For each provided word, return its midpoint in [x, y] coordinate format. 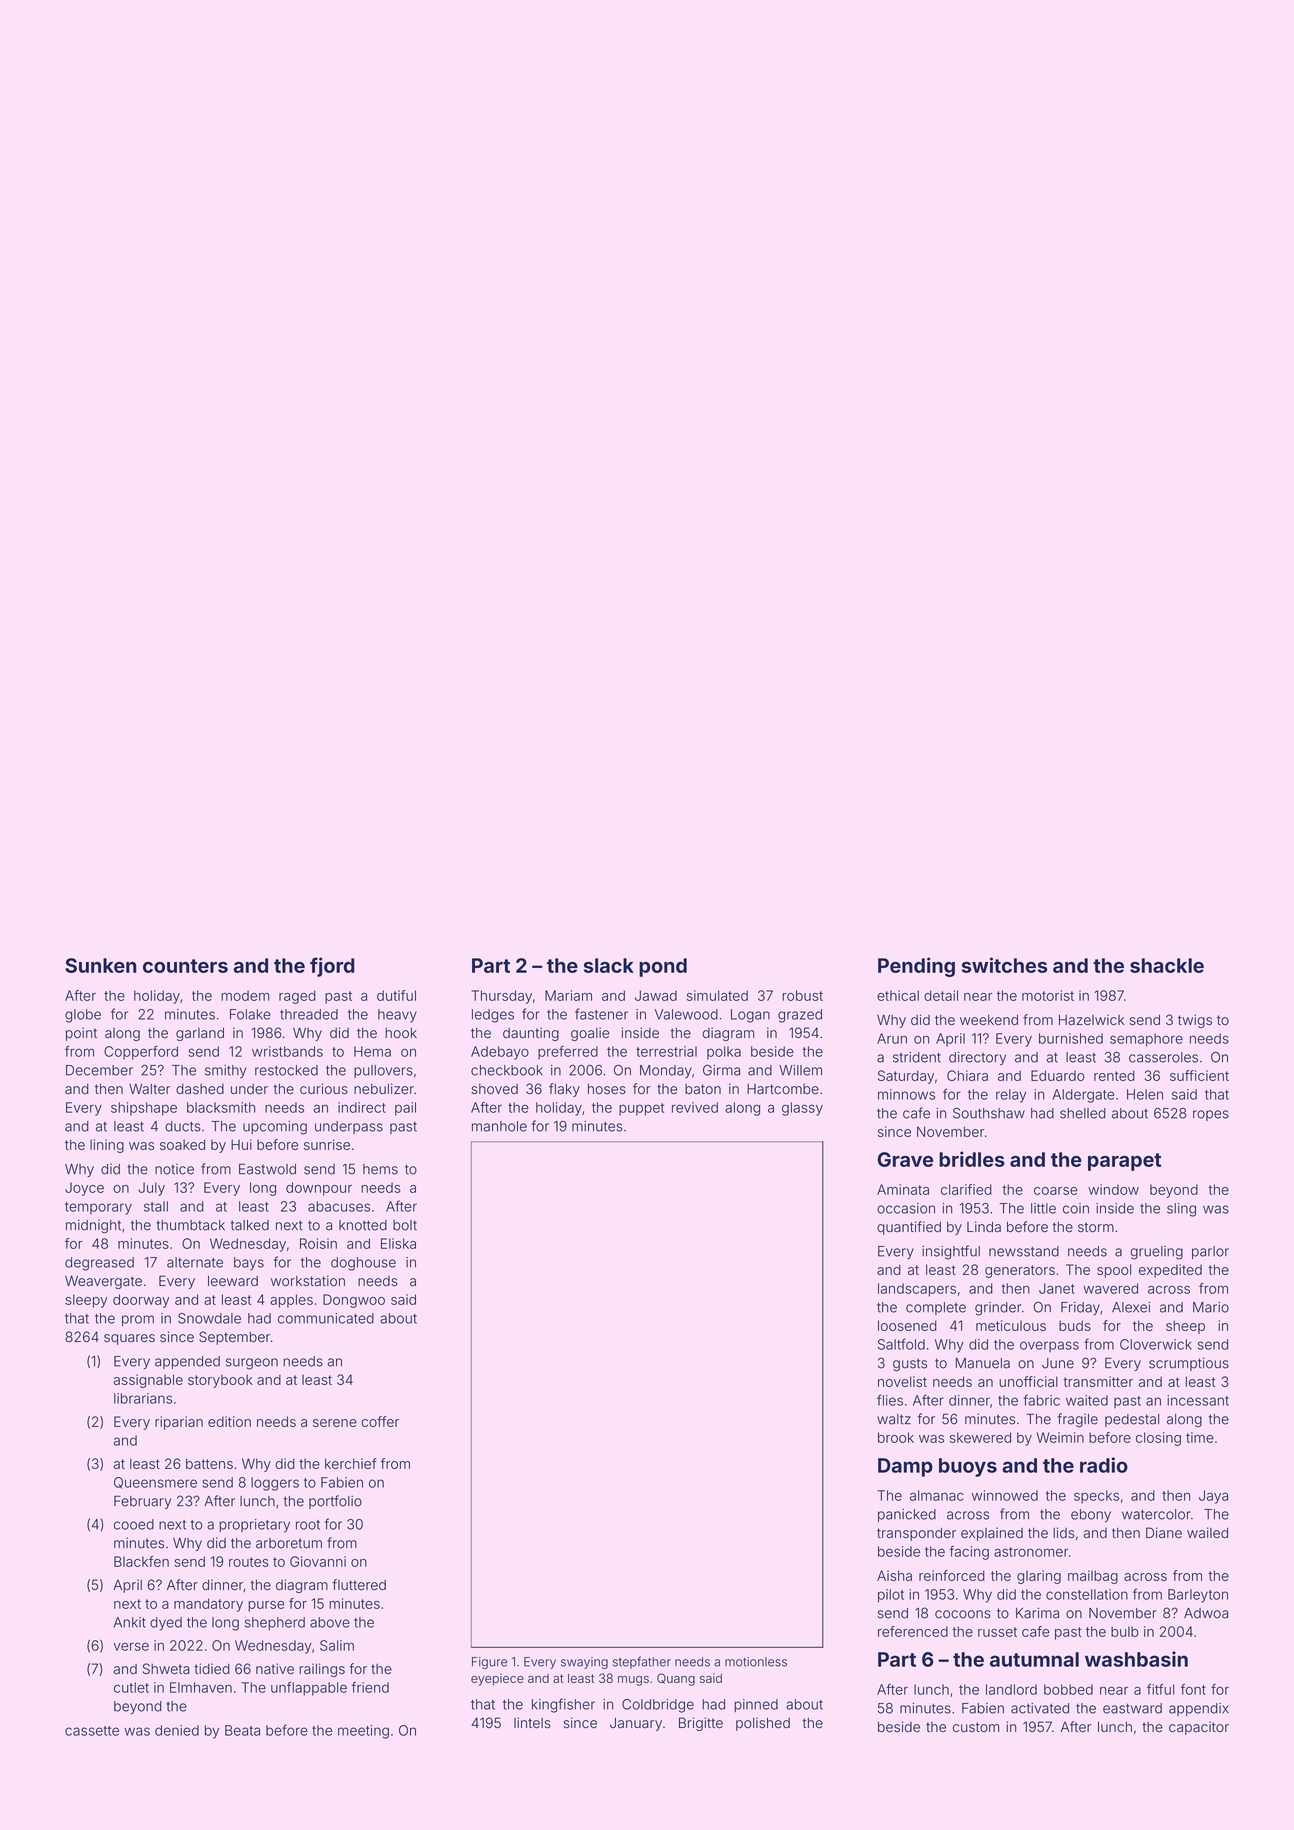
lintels [532, 1723]
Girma [721, 1070]
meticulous [1011, 1325]
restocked [286, 1070]
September [234, 1338]
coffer [380, 1421]
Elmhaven [201, 1687]
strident [917, 1057]
